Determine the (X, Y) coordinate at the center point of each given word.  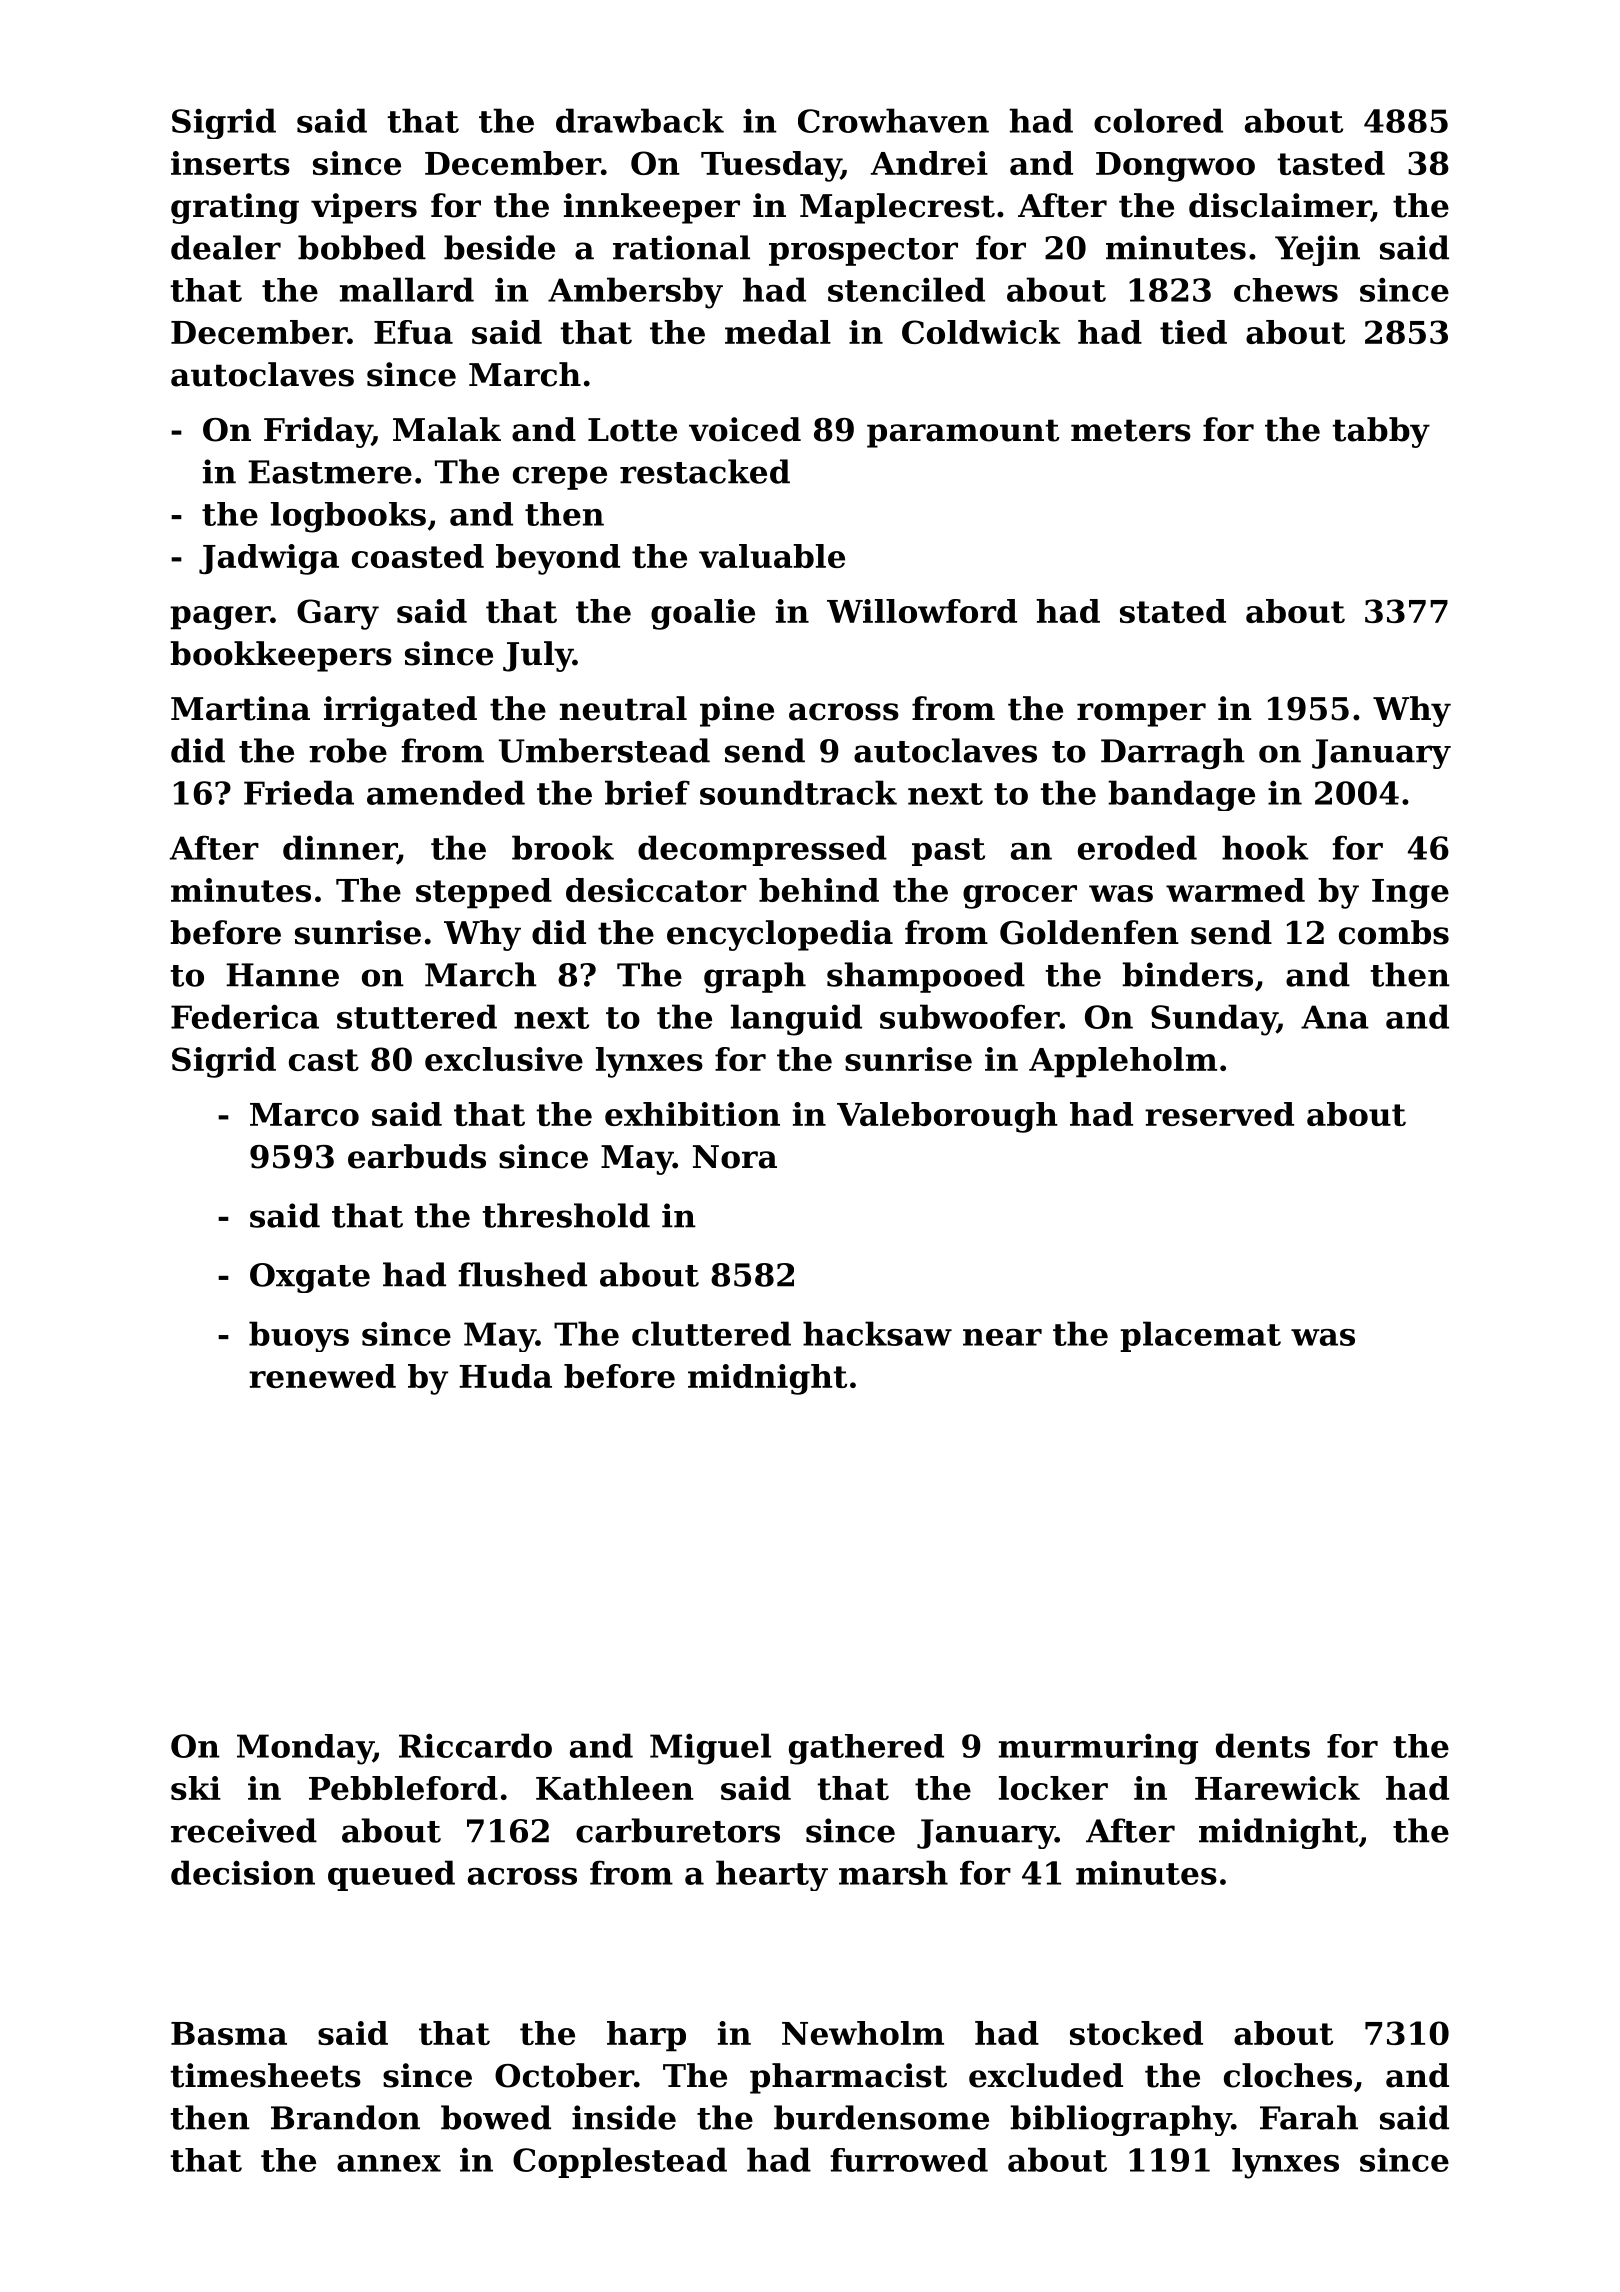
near (1002, 1337)
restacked (705, 471)
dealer (226, 247)
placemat (1200, 1336)
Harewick (1277, 1788)
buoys (299, 1336)
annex (389, 2163)
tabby (1381, 432)
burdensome (881, 2117)
